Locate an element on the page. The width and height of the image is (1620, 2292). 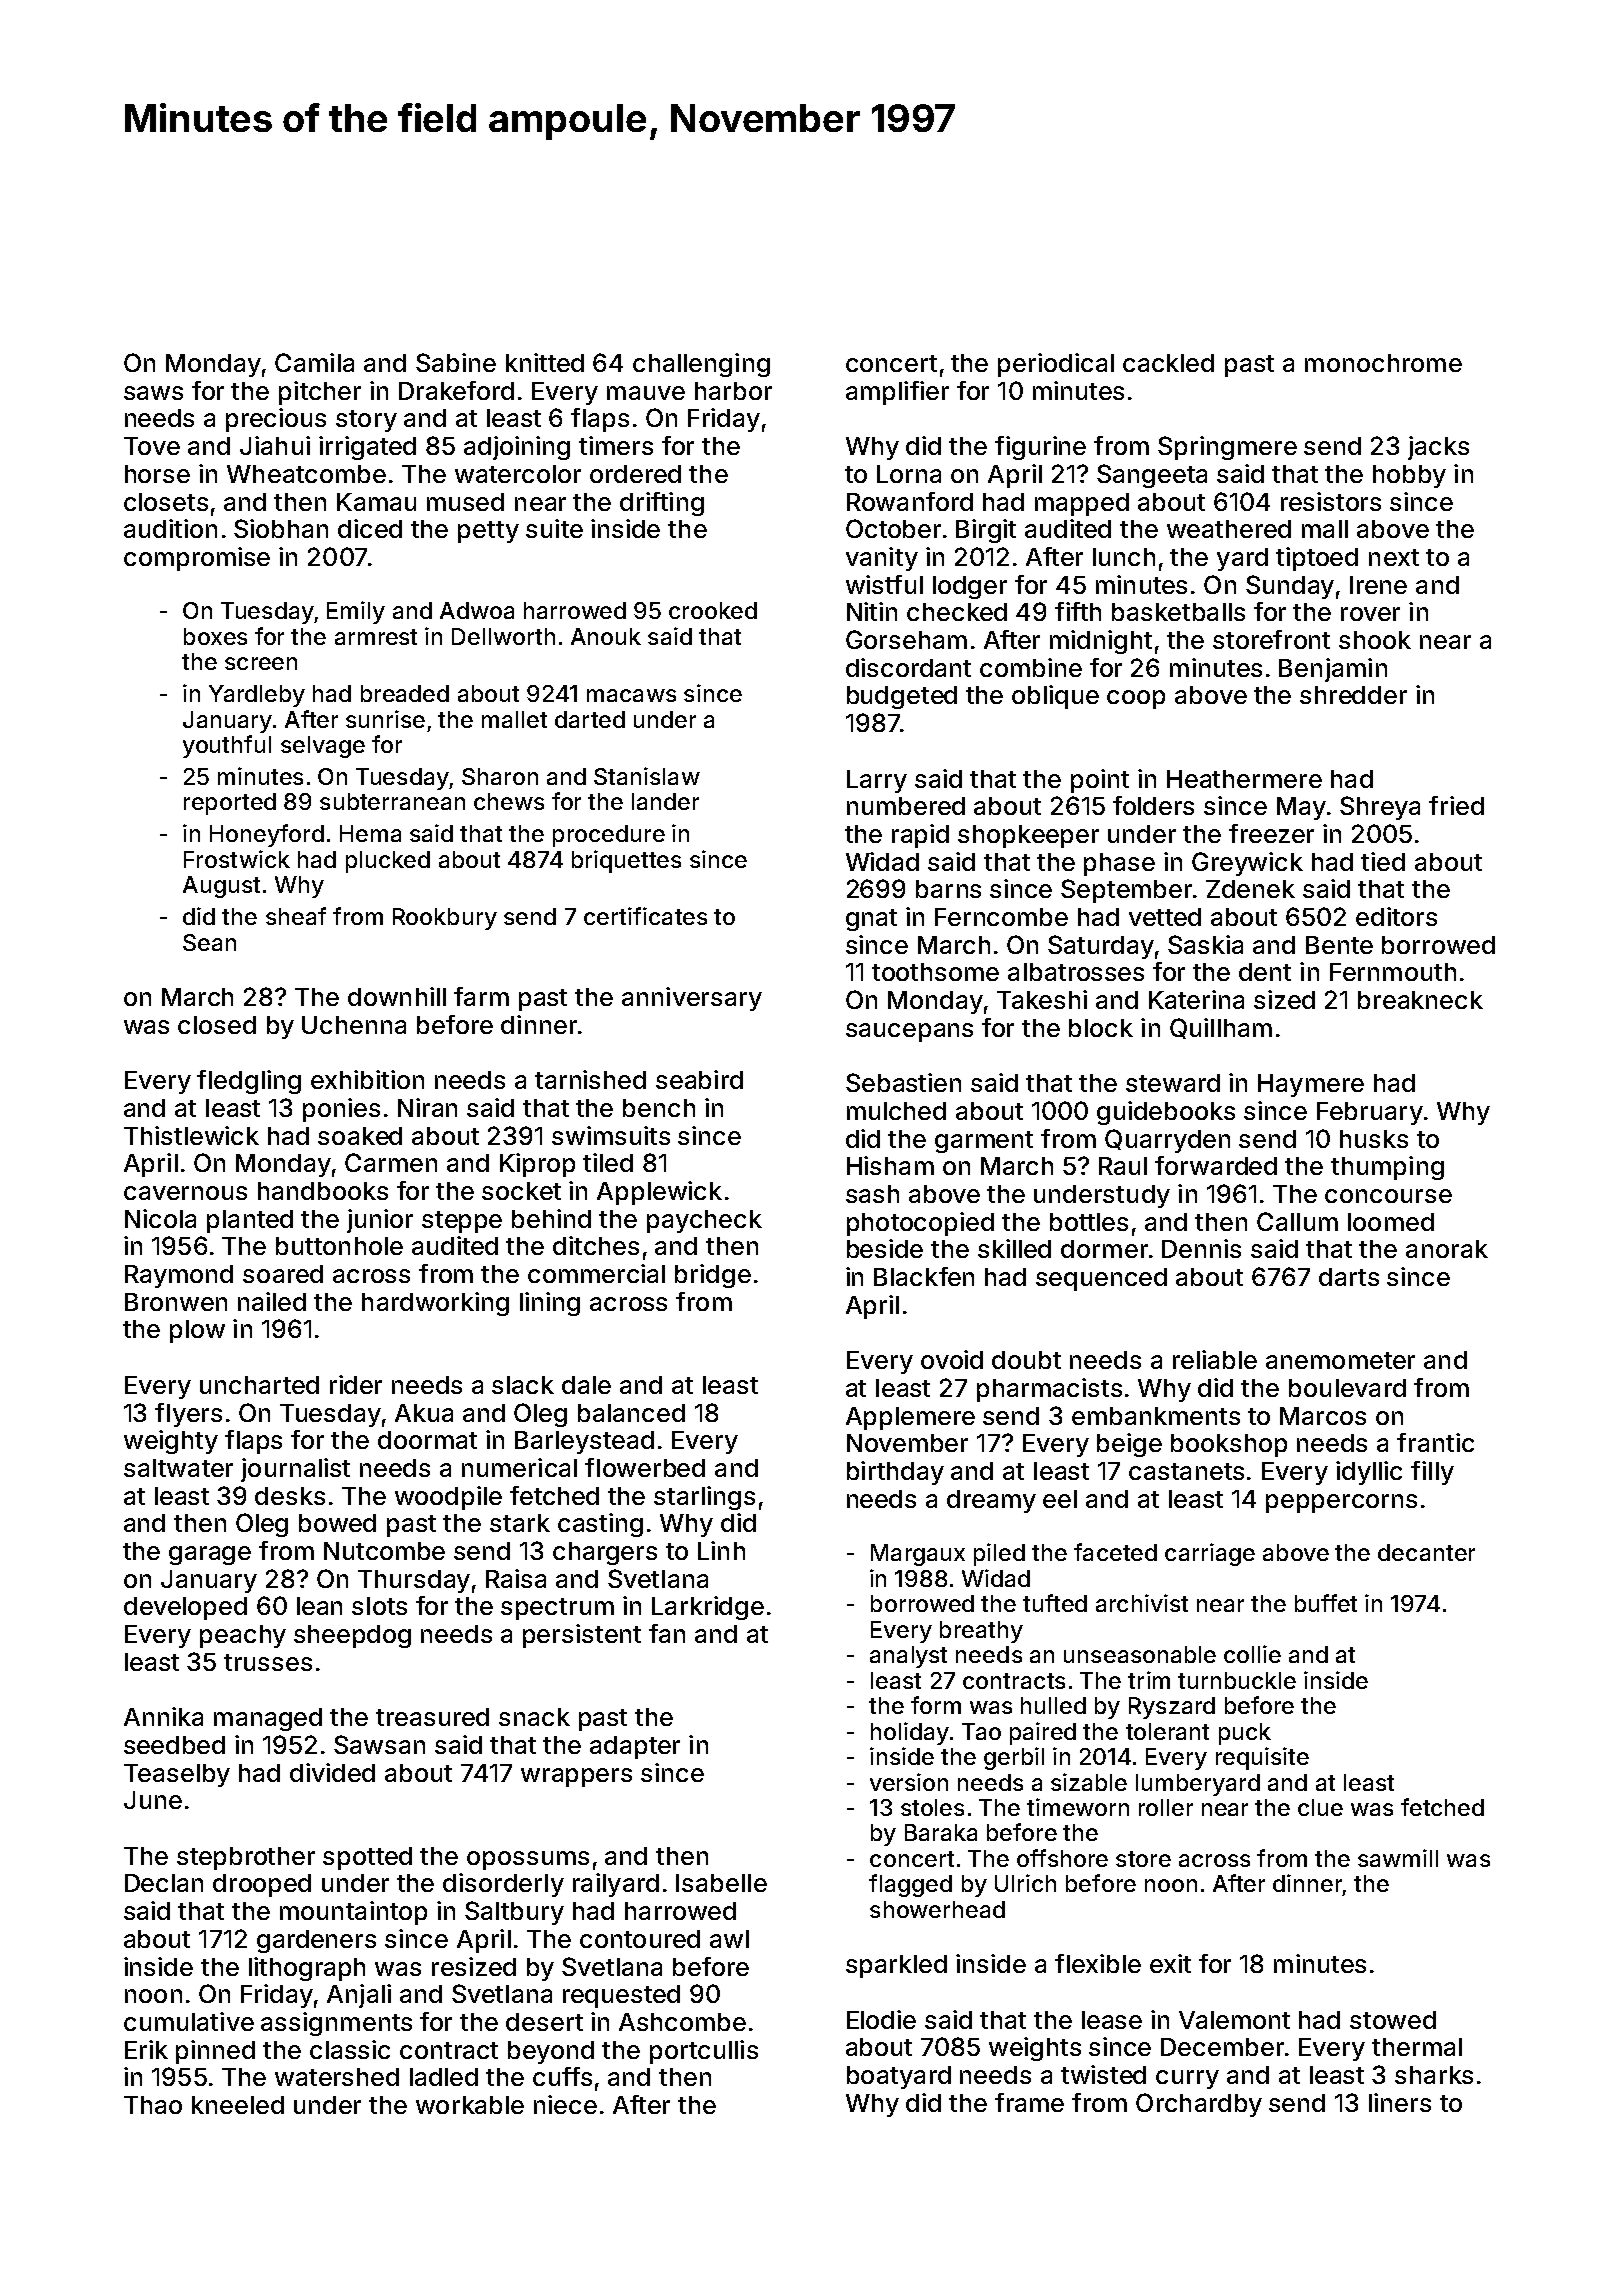
Tove is located at coordinates (152, 446).
